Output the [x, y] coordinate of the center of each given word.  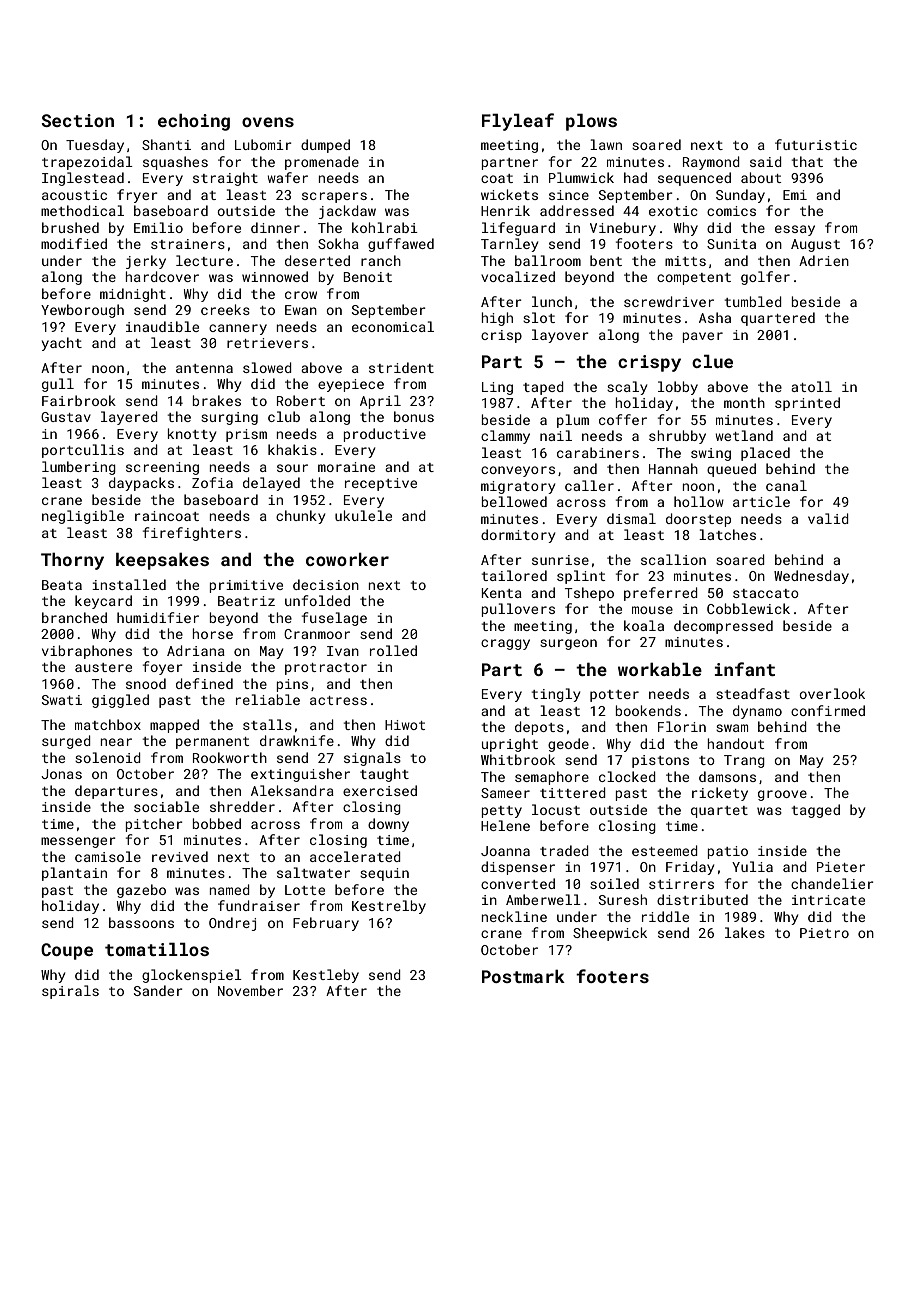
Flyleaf [518, 122]
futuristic [816, 144]
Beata [62, 585]
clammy [505, 437]
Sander [158, 990]
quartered [778, 319]
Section [77, 120]
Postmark [523, 976]
